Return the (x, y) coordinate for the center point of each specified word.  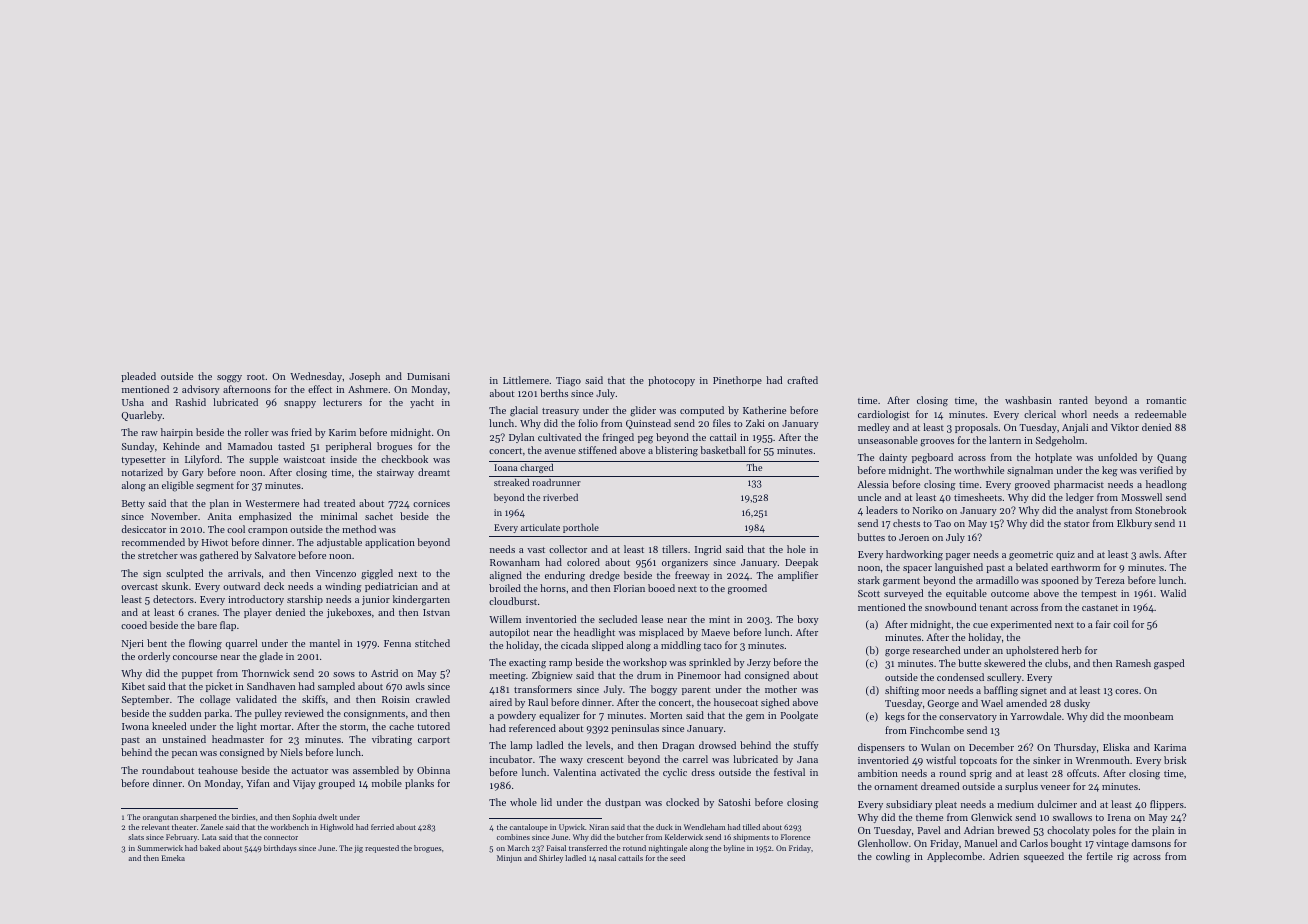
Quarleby (141, 416)
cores (1126, 691)
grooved (1032, 485)
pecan (184, 754)
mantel (325, 643)
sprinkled (710, 663)
